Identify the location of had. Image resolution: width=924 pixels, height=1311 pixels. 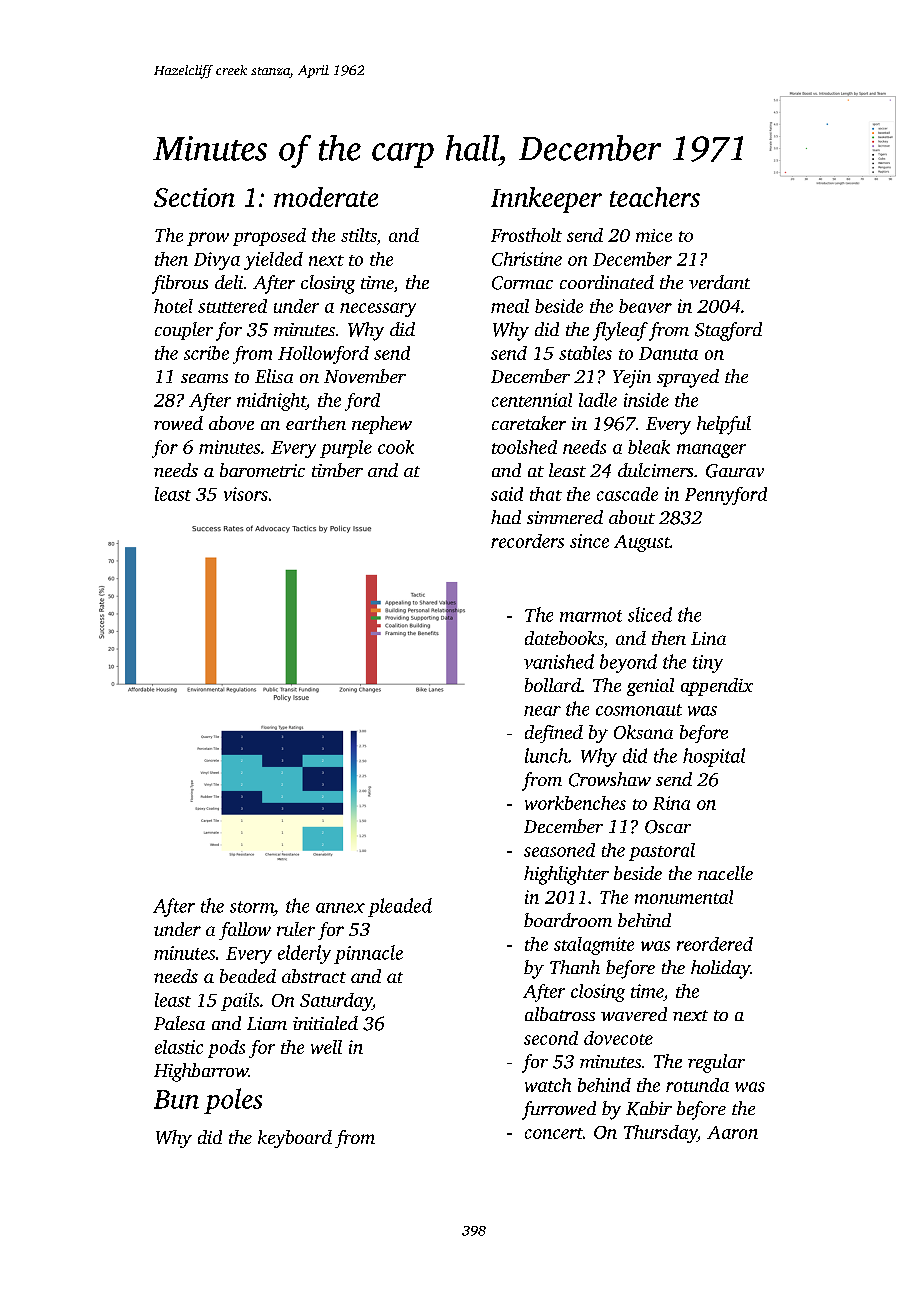
(506, 517).
